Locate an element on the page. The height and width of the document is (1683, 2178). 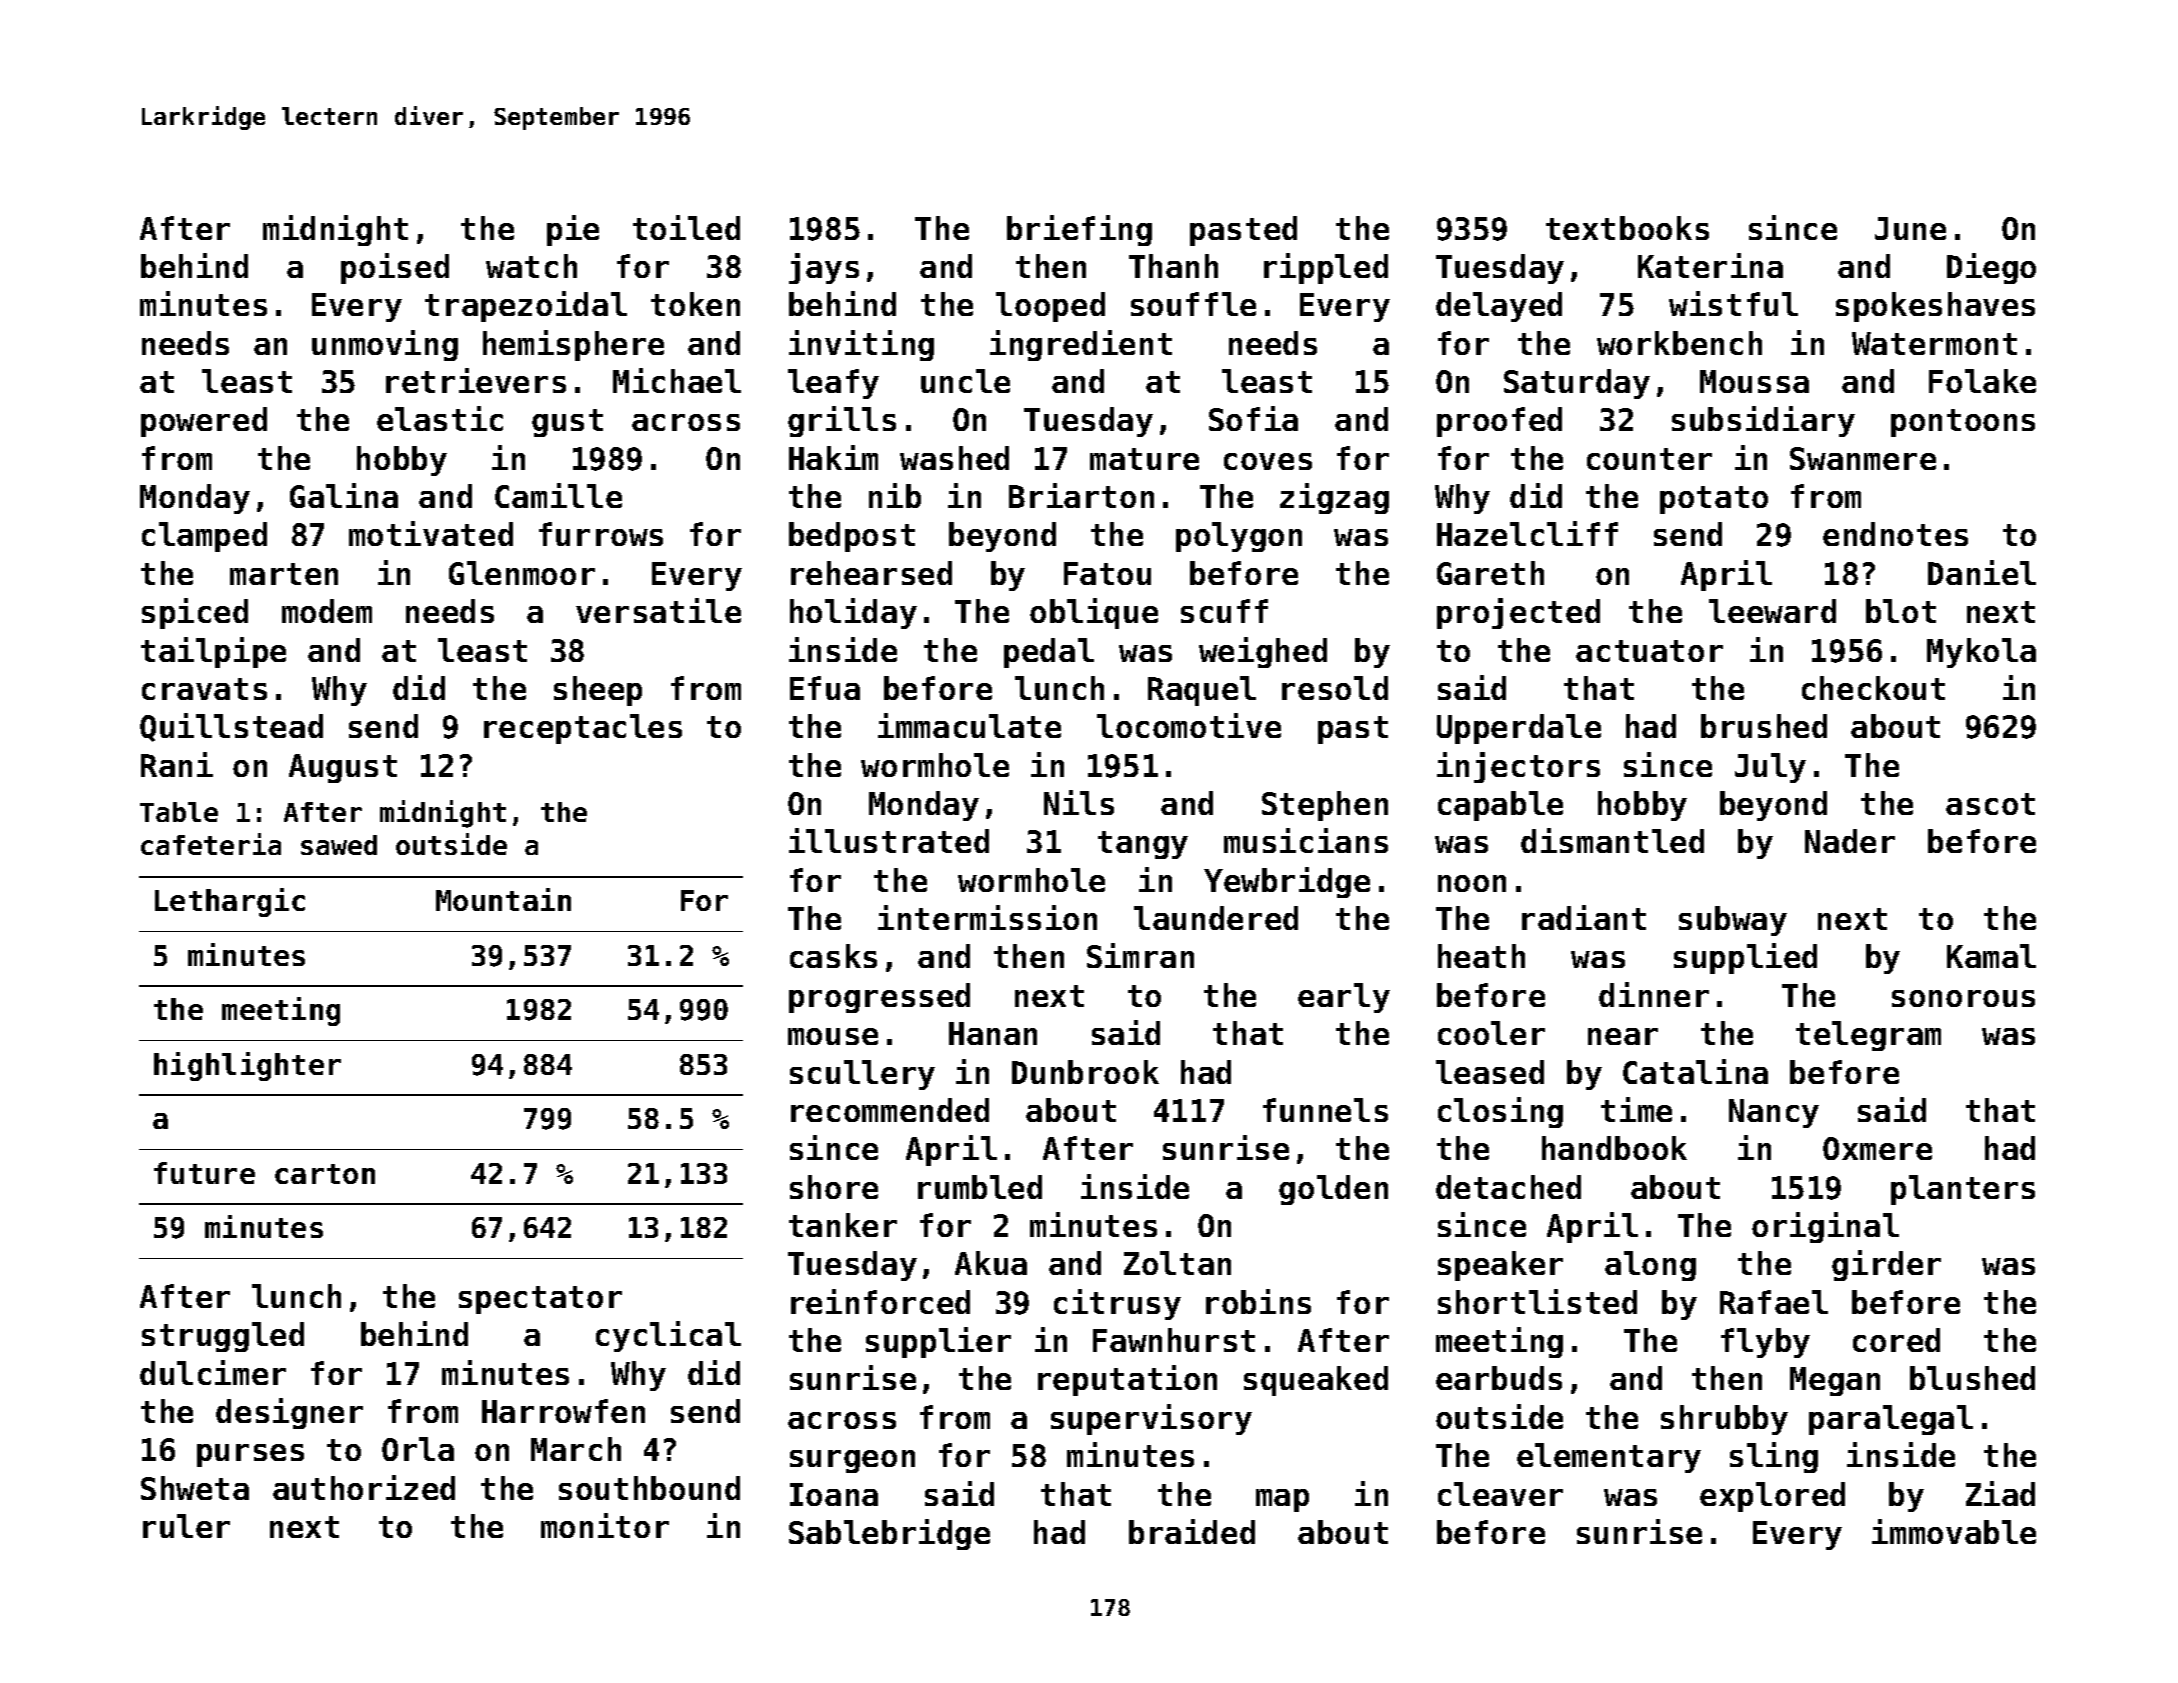
poised is located at coordinates (395, 268).
